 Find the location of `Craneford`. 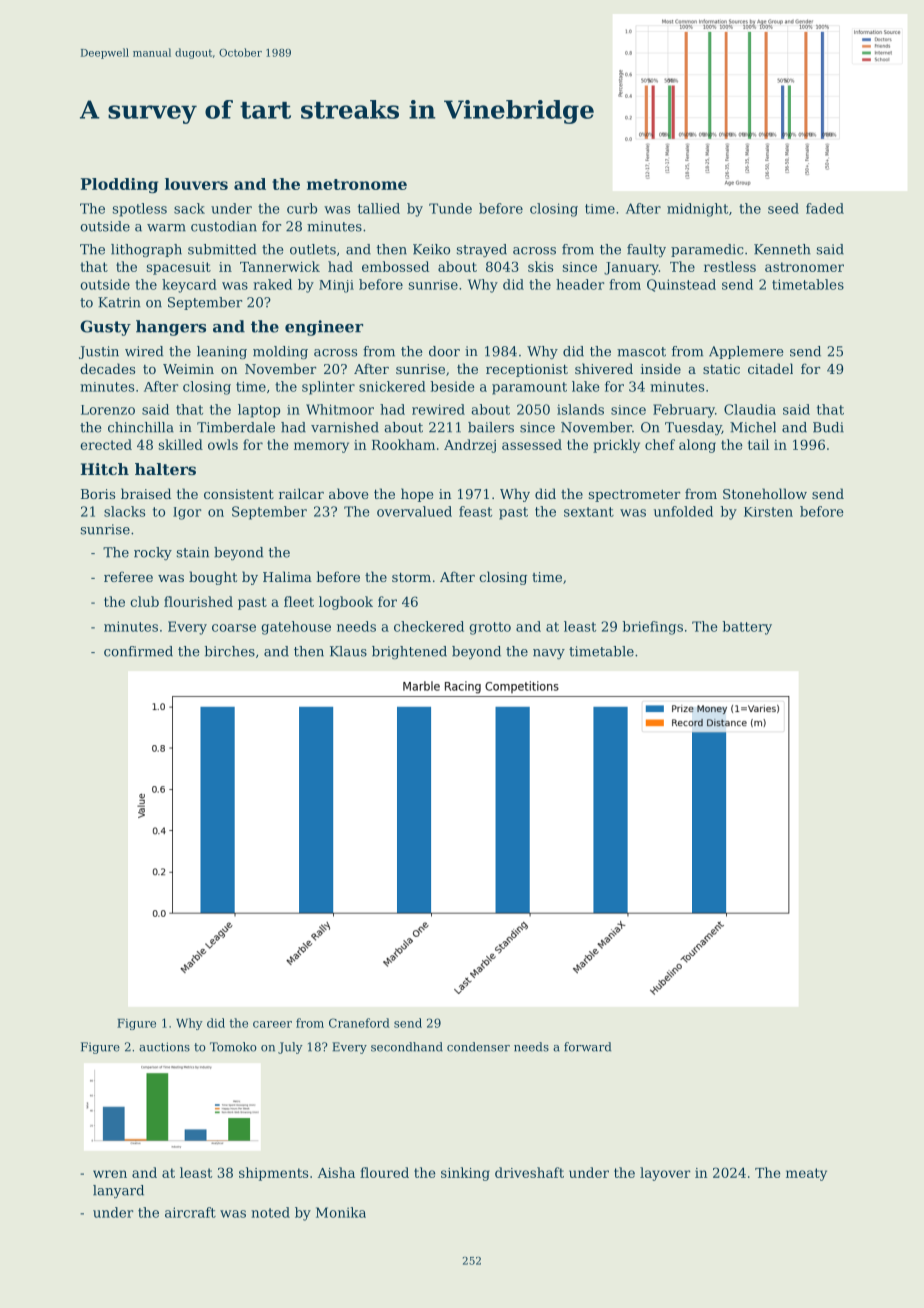

Craneford is located at coordinates (359, 1023).
